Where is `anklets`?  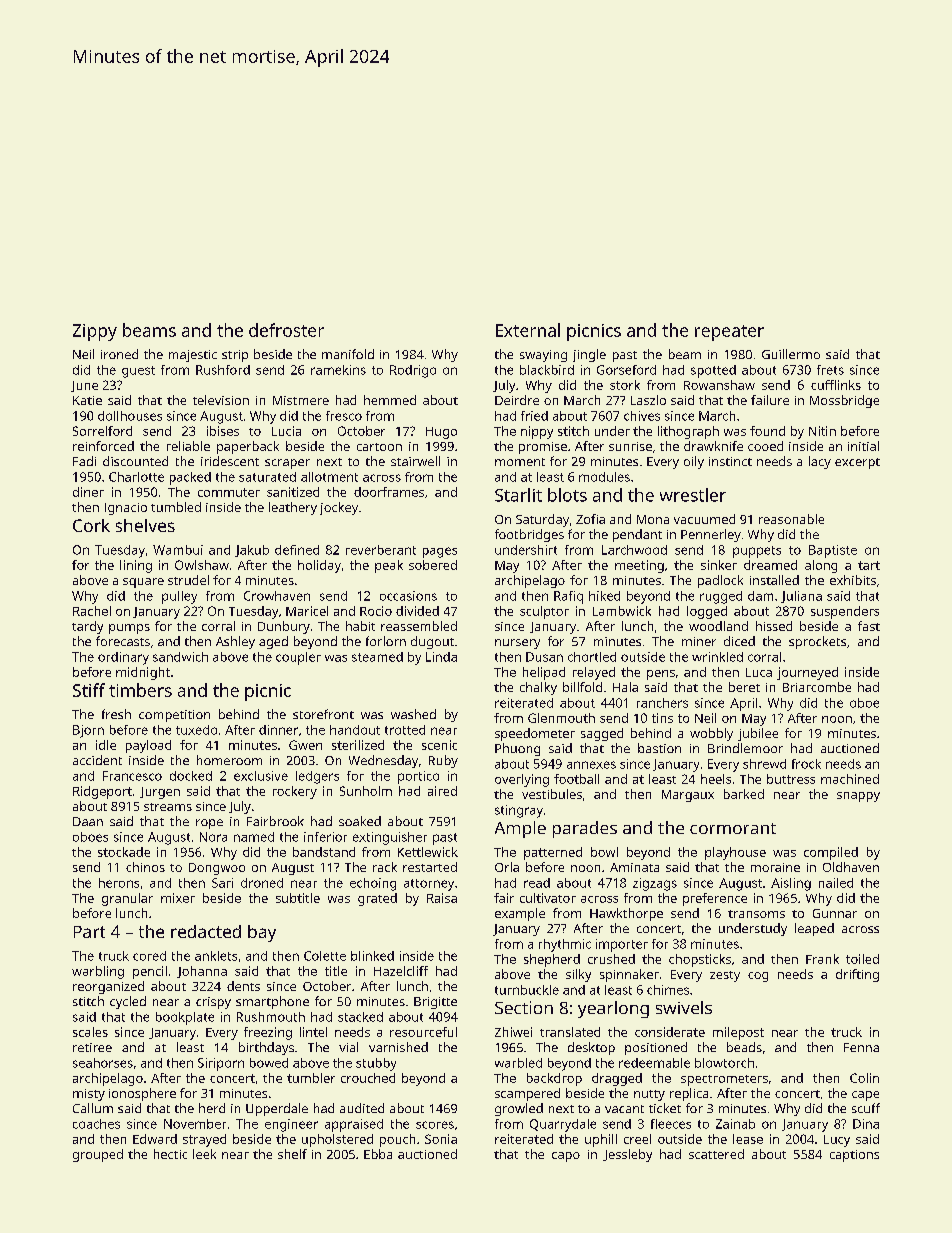
anklets is located at coordinates (216, 956).
